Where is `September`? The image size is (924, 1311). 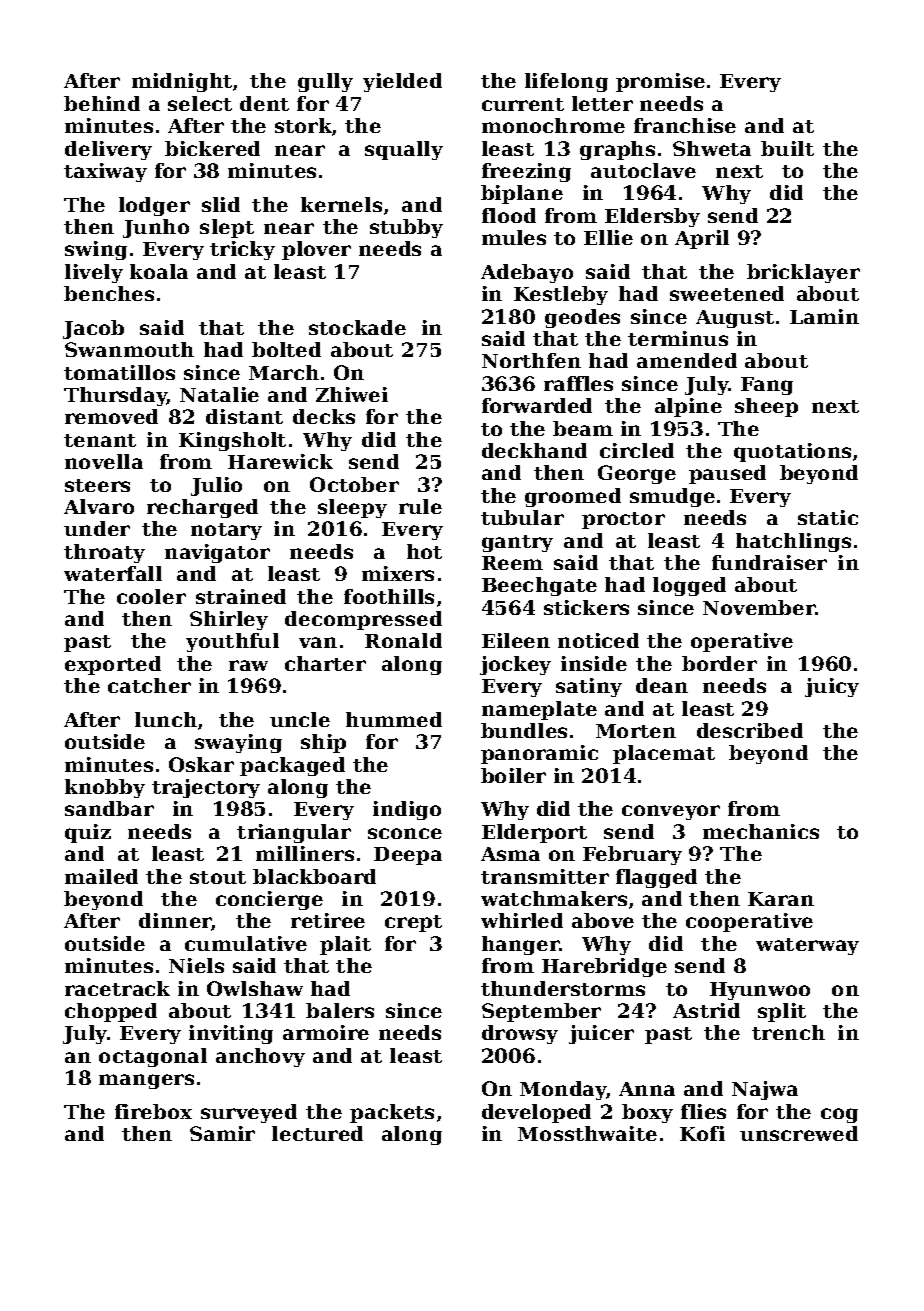
September is located at coordinates (541, 1012).
